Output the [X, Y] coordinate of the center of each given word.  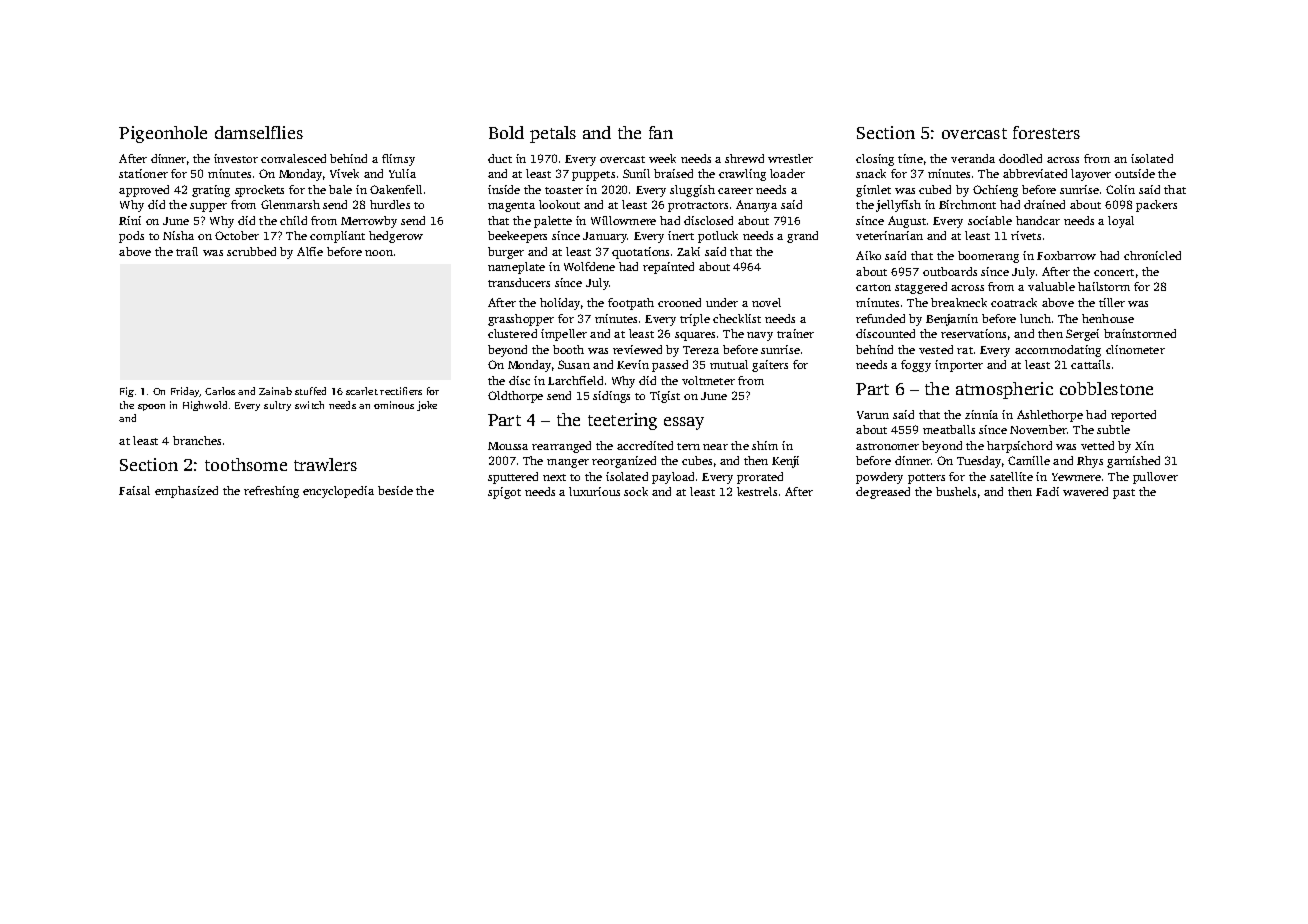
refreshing [271, 492]
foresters [1046, 132]
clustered [512, 333]
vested [936, 349]
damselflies [259, 132]
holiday [560, 304]
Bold [506, 132]
